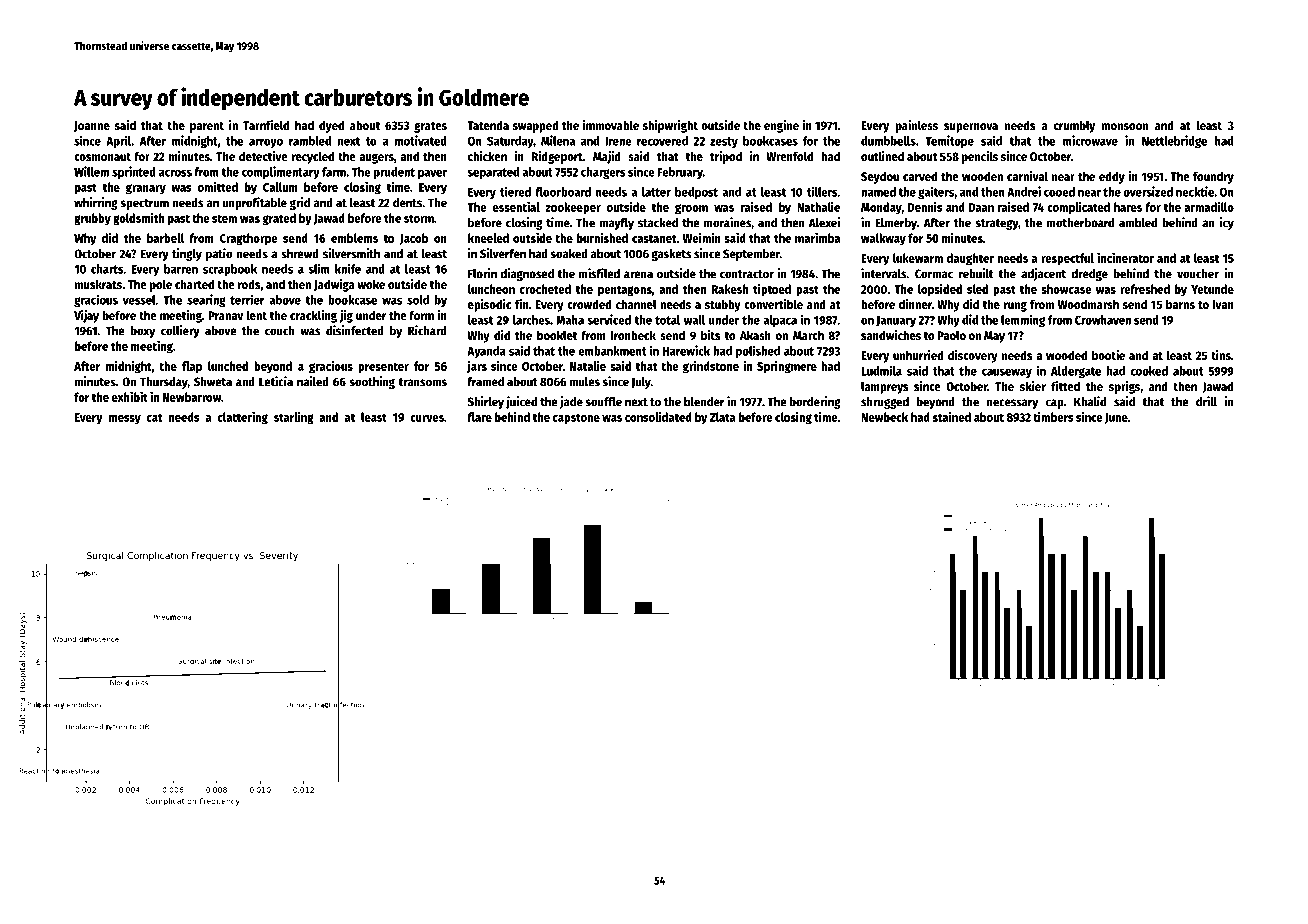 This screenshot has height=924, width=1308. Describe the element at coordinates (781, 126) in the screenshot. I see `engine` at that location.
